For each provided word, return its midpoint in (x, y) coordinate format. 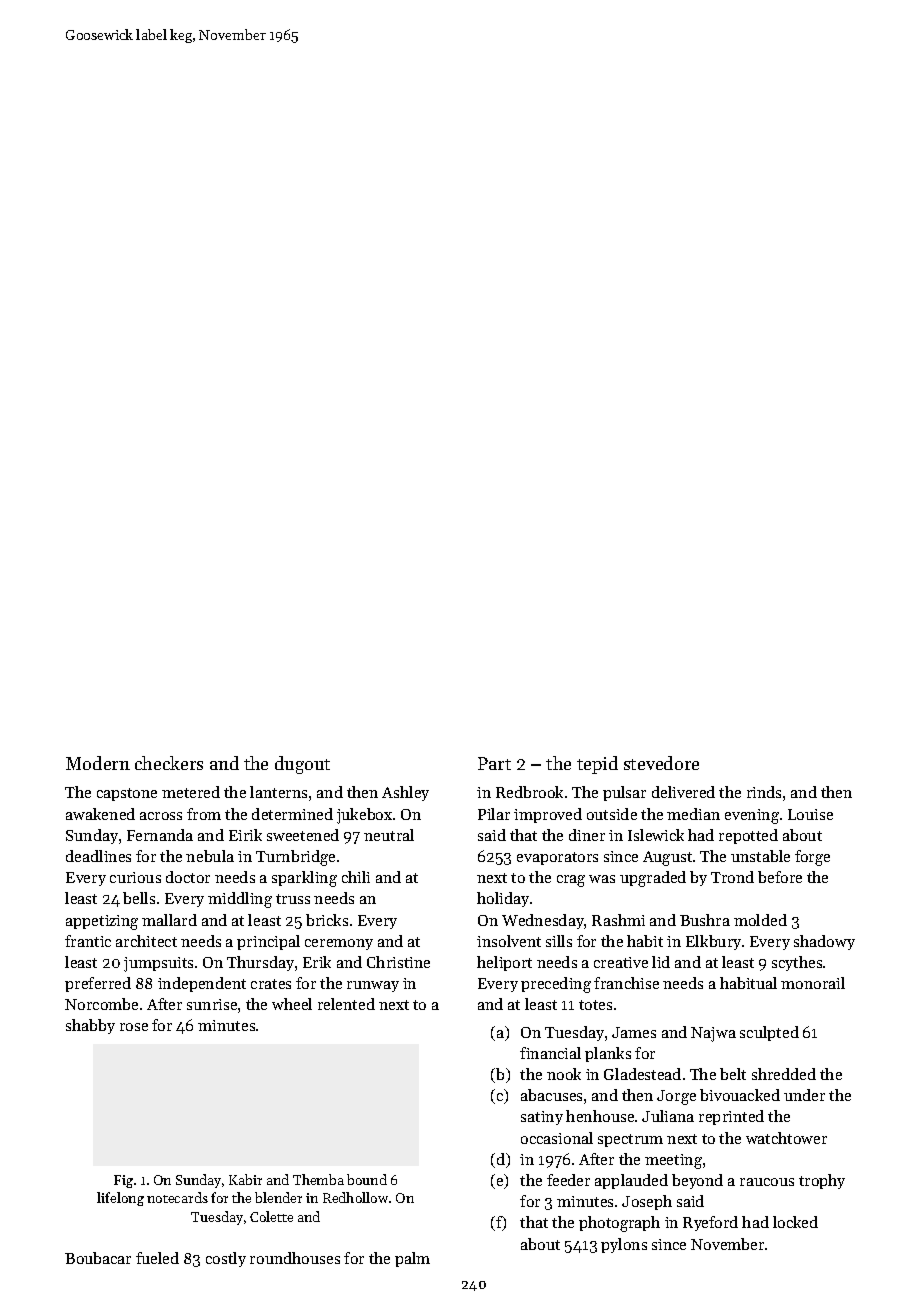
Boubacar (98, 1258)
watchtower (786, 1138)
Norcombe (101, 1004)
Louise (810, 814)
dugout (302, 765)
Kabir (245, 1179)
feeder (568, 1180)
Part (494, 763)
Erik (317, 962)
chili (356, 877)
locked (795, 1222)
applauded (631, 1181)
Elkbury (713, 942)
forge (812, 858)
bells (139, 898)
